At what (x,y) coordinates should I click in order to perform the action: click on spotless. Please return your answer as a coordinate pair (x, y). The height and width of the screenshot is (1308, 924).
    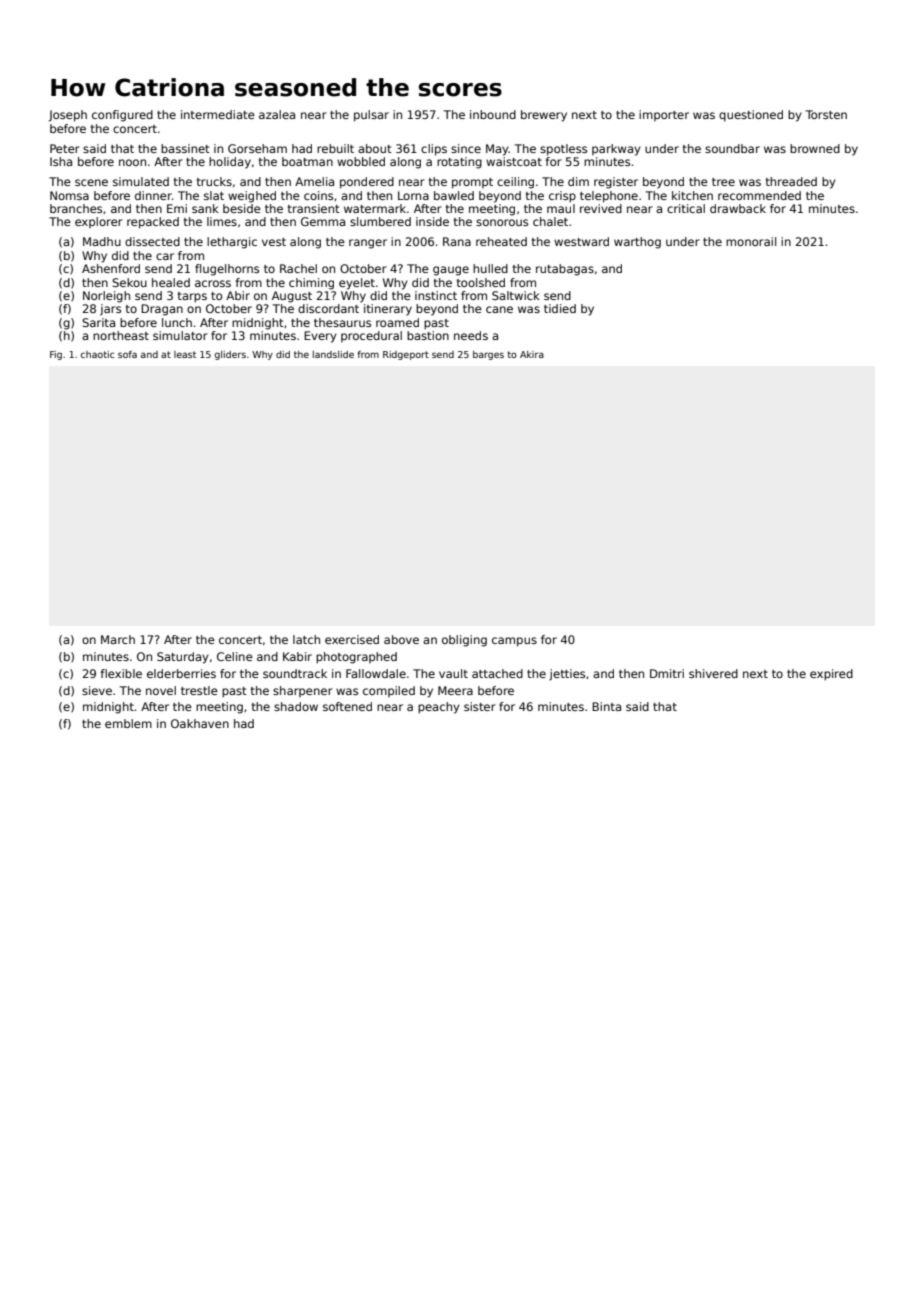
    Looking at the image, I should click on (563, 150).
